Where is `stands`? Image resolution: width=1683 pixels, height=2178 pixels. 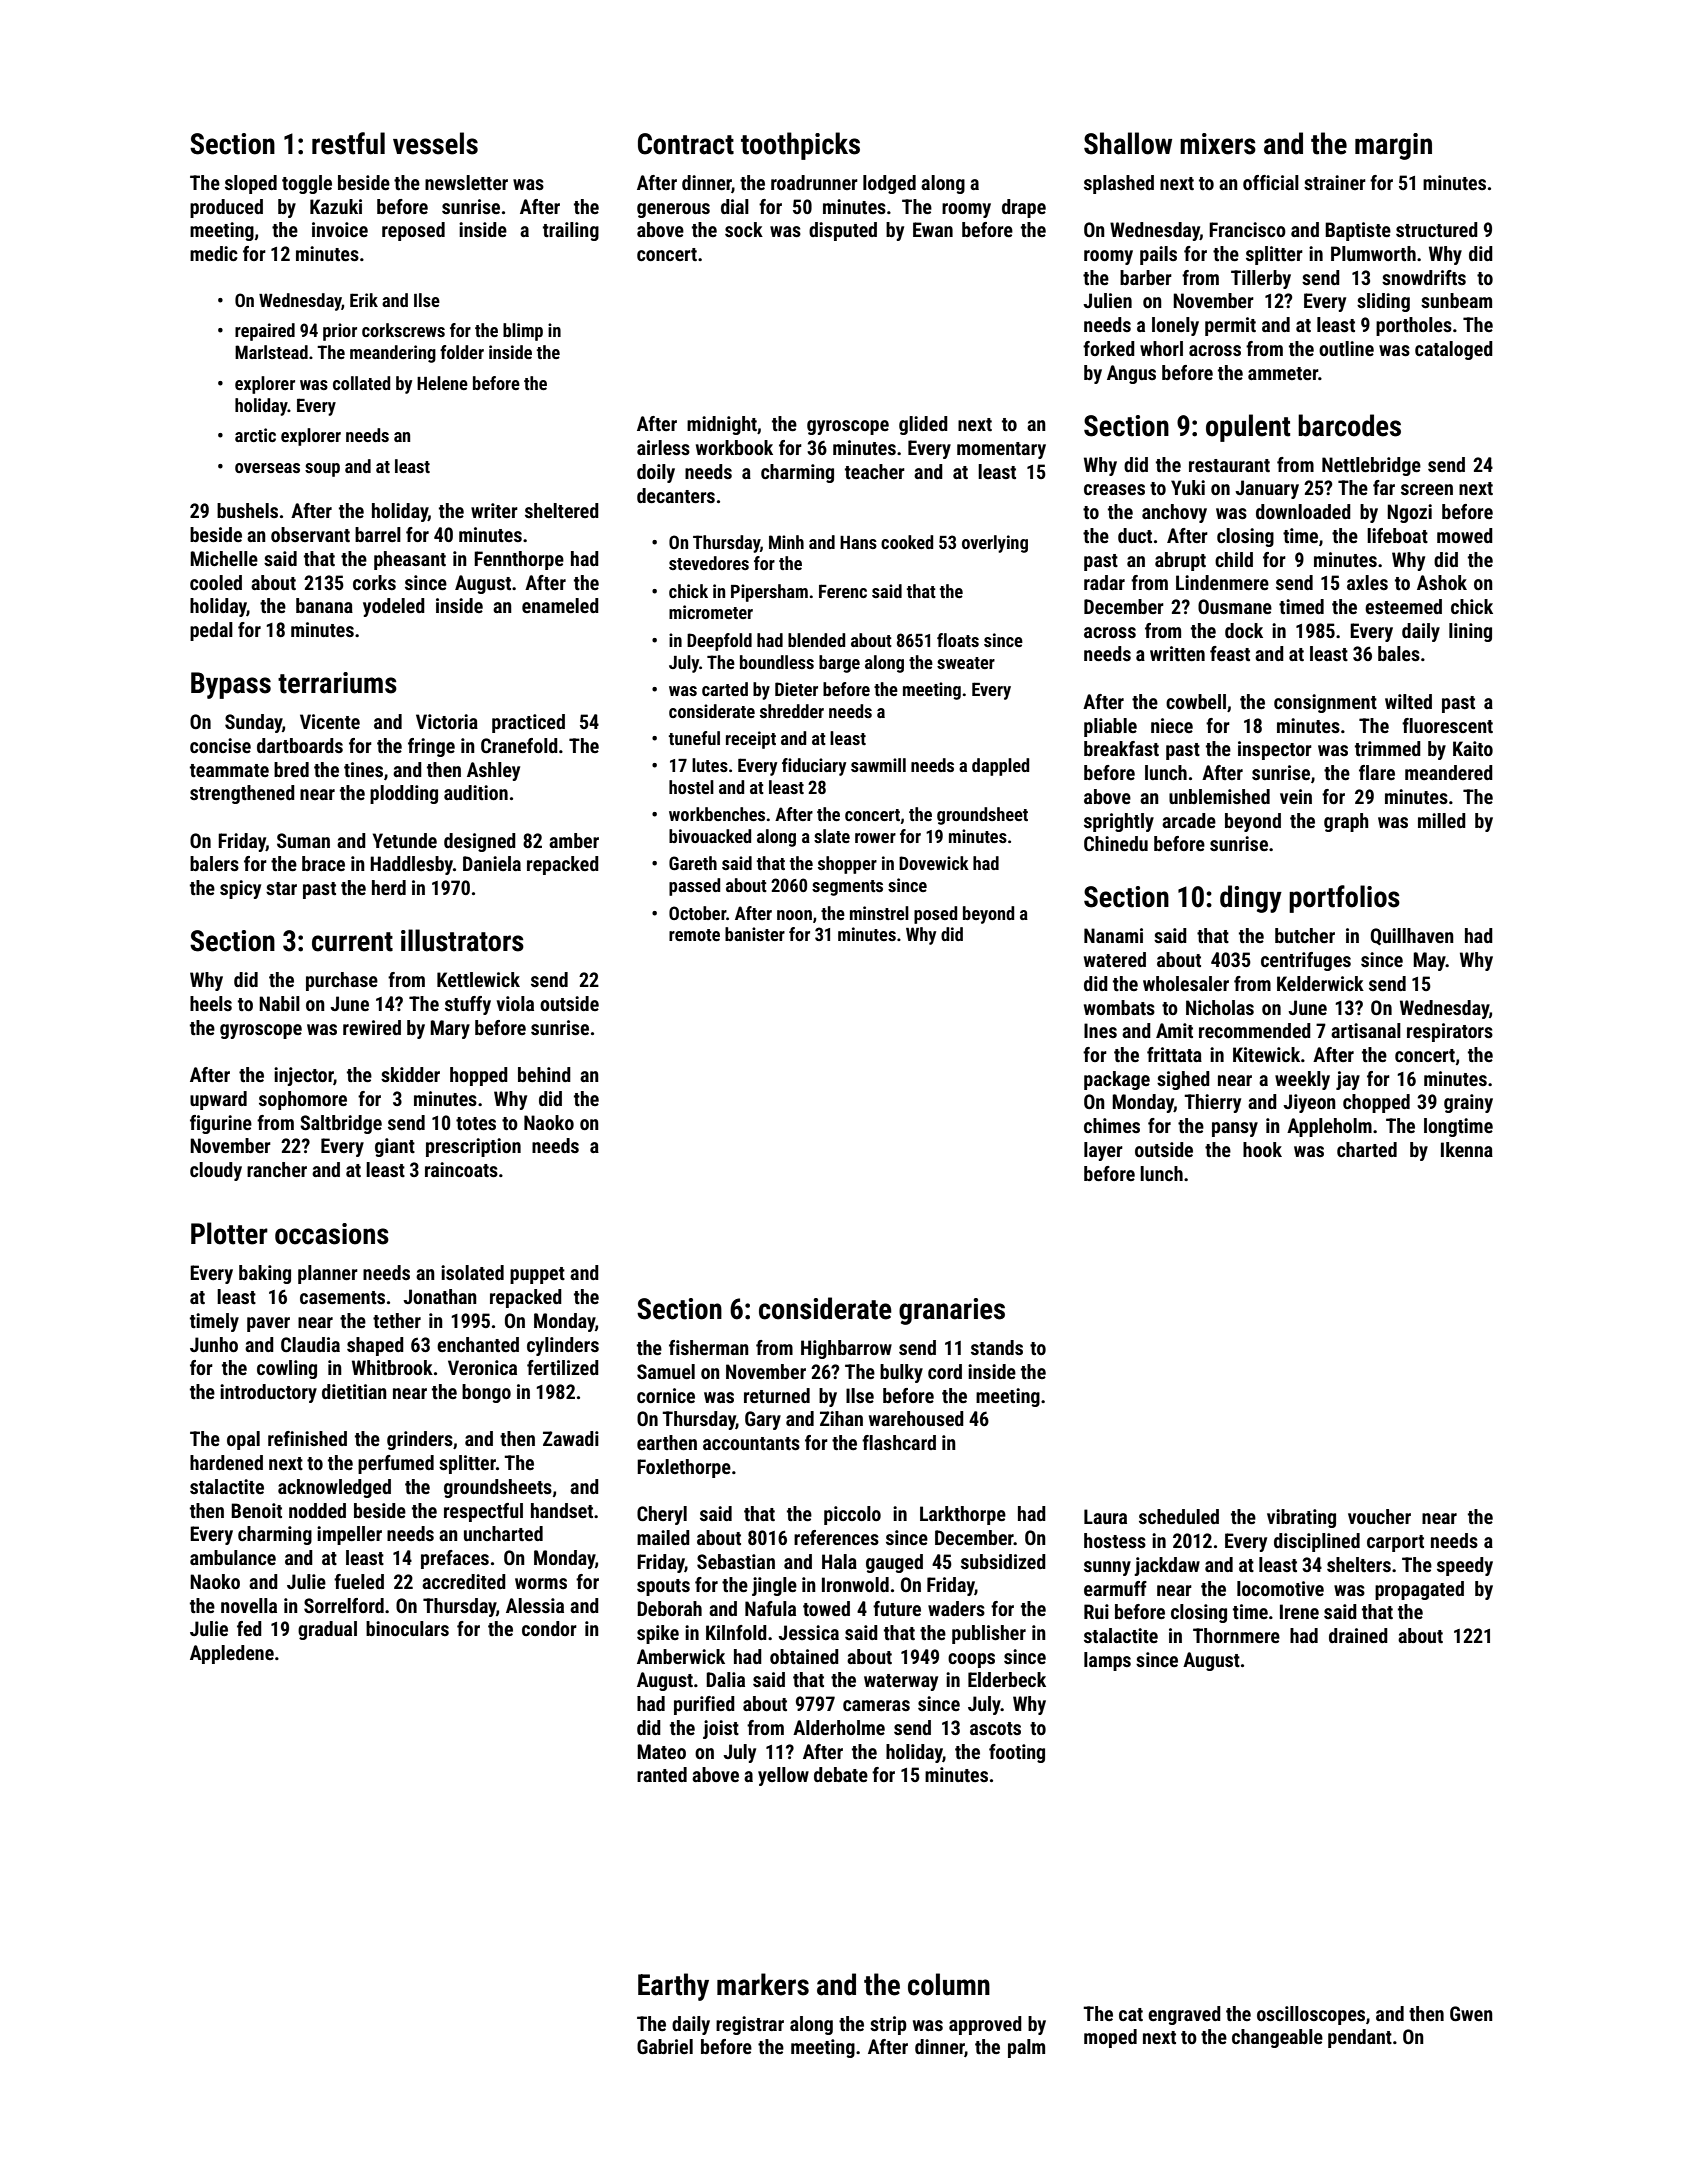
stands is located at coordinates (997, 1347).
